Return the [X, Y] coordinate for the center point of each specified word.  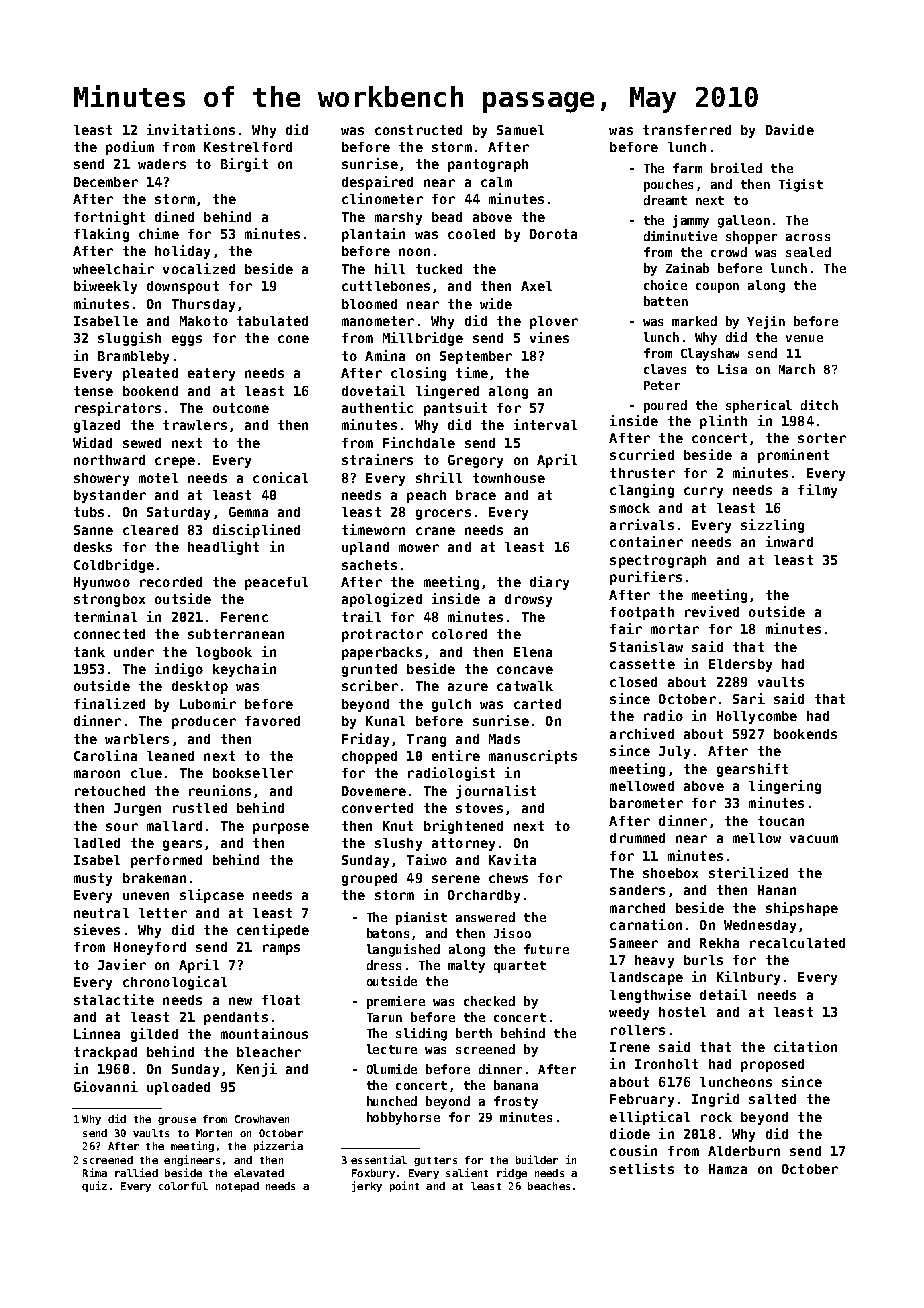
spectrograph [658, 561]
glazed [97, 426]
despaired [377, 183]
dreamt [665, 200]
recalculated [797, 943]
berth [474, 1033]
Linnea [97, 1033]
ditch [819, 405]
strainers [377, 459]
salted [772, 1099]
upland [365, 548]
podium [130, 148]
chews [508, 878]
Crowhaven [262, 1119]
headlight [223, 548]
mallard [174, 826]
